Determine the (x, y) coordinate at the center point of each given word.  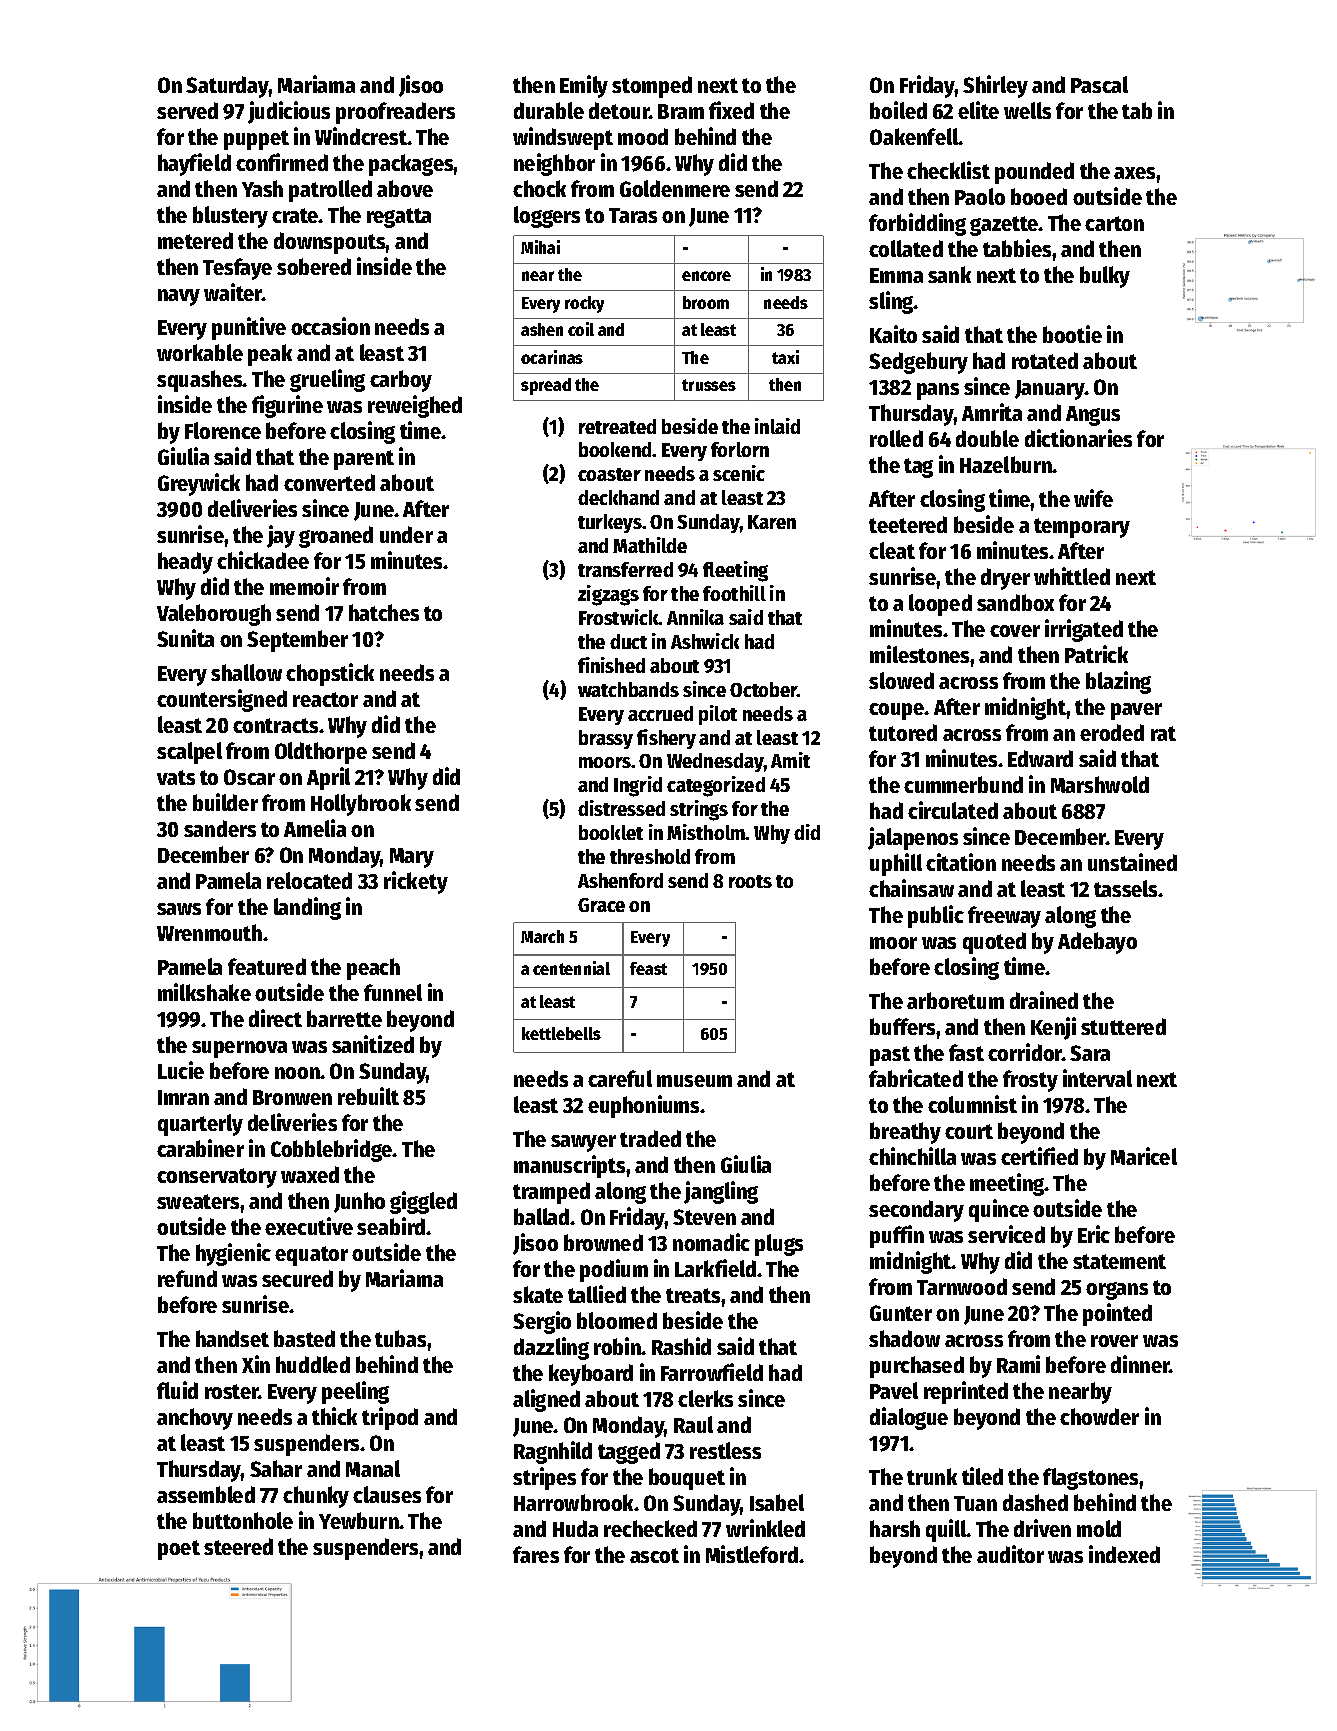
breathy (905, 1133)
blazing (1118, 682)
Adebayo (1097, 943)
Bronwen (292, 1097)
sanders (220, 828)
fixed (731, 110)
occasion (330, 326)
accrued (660, 713)
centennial (571, 968)
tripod (390, 1418)
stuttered (1123, 1026)
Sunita (185, 638)
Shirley (995, 86)
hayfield (194, 164)
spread (546, 386)
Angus (1093, 416)
